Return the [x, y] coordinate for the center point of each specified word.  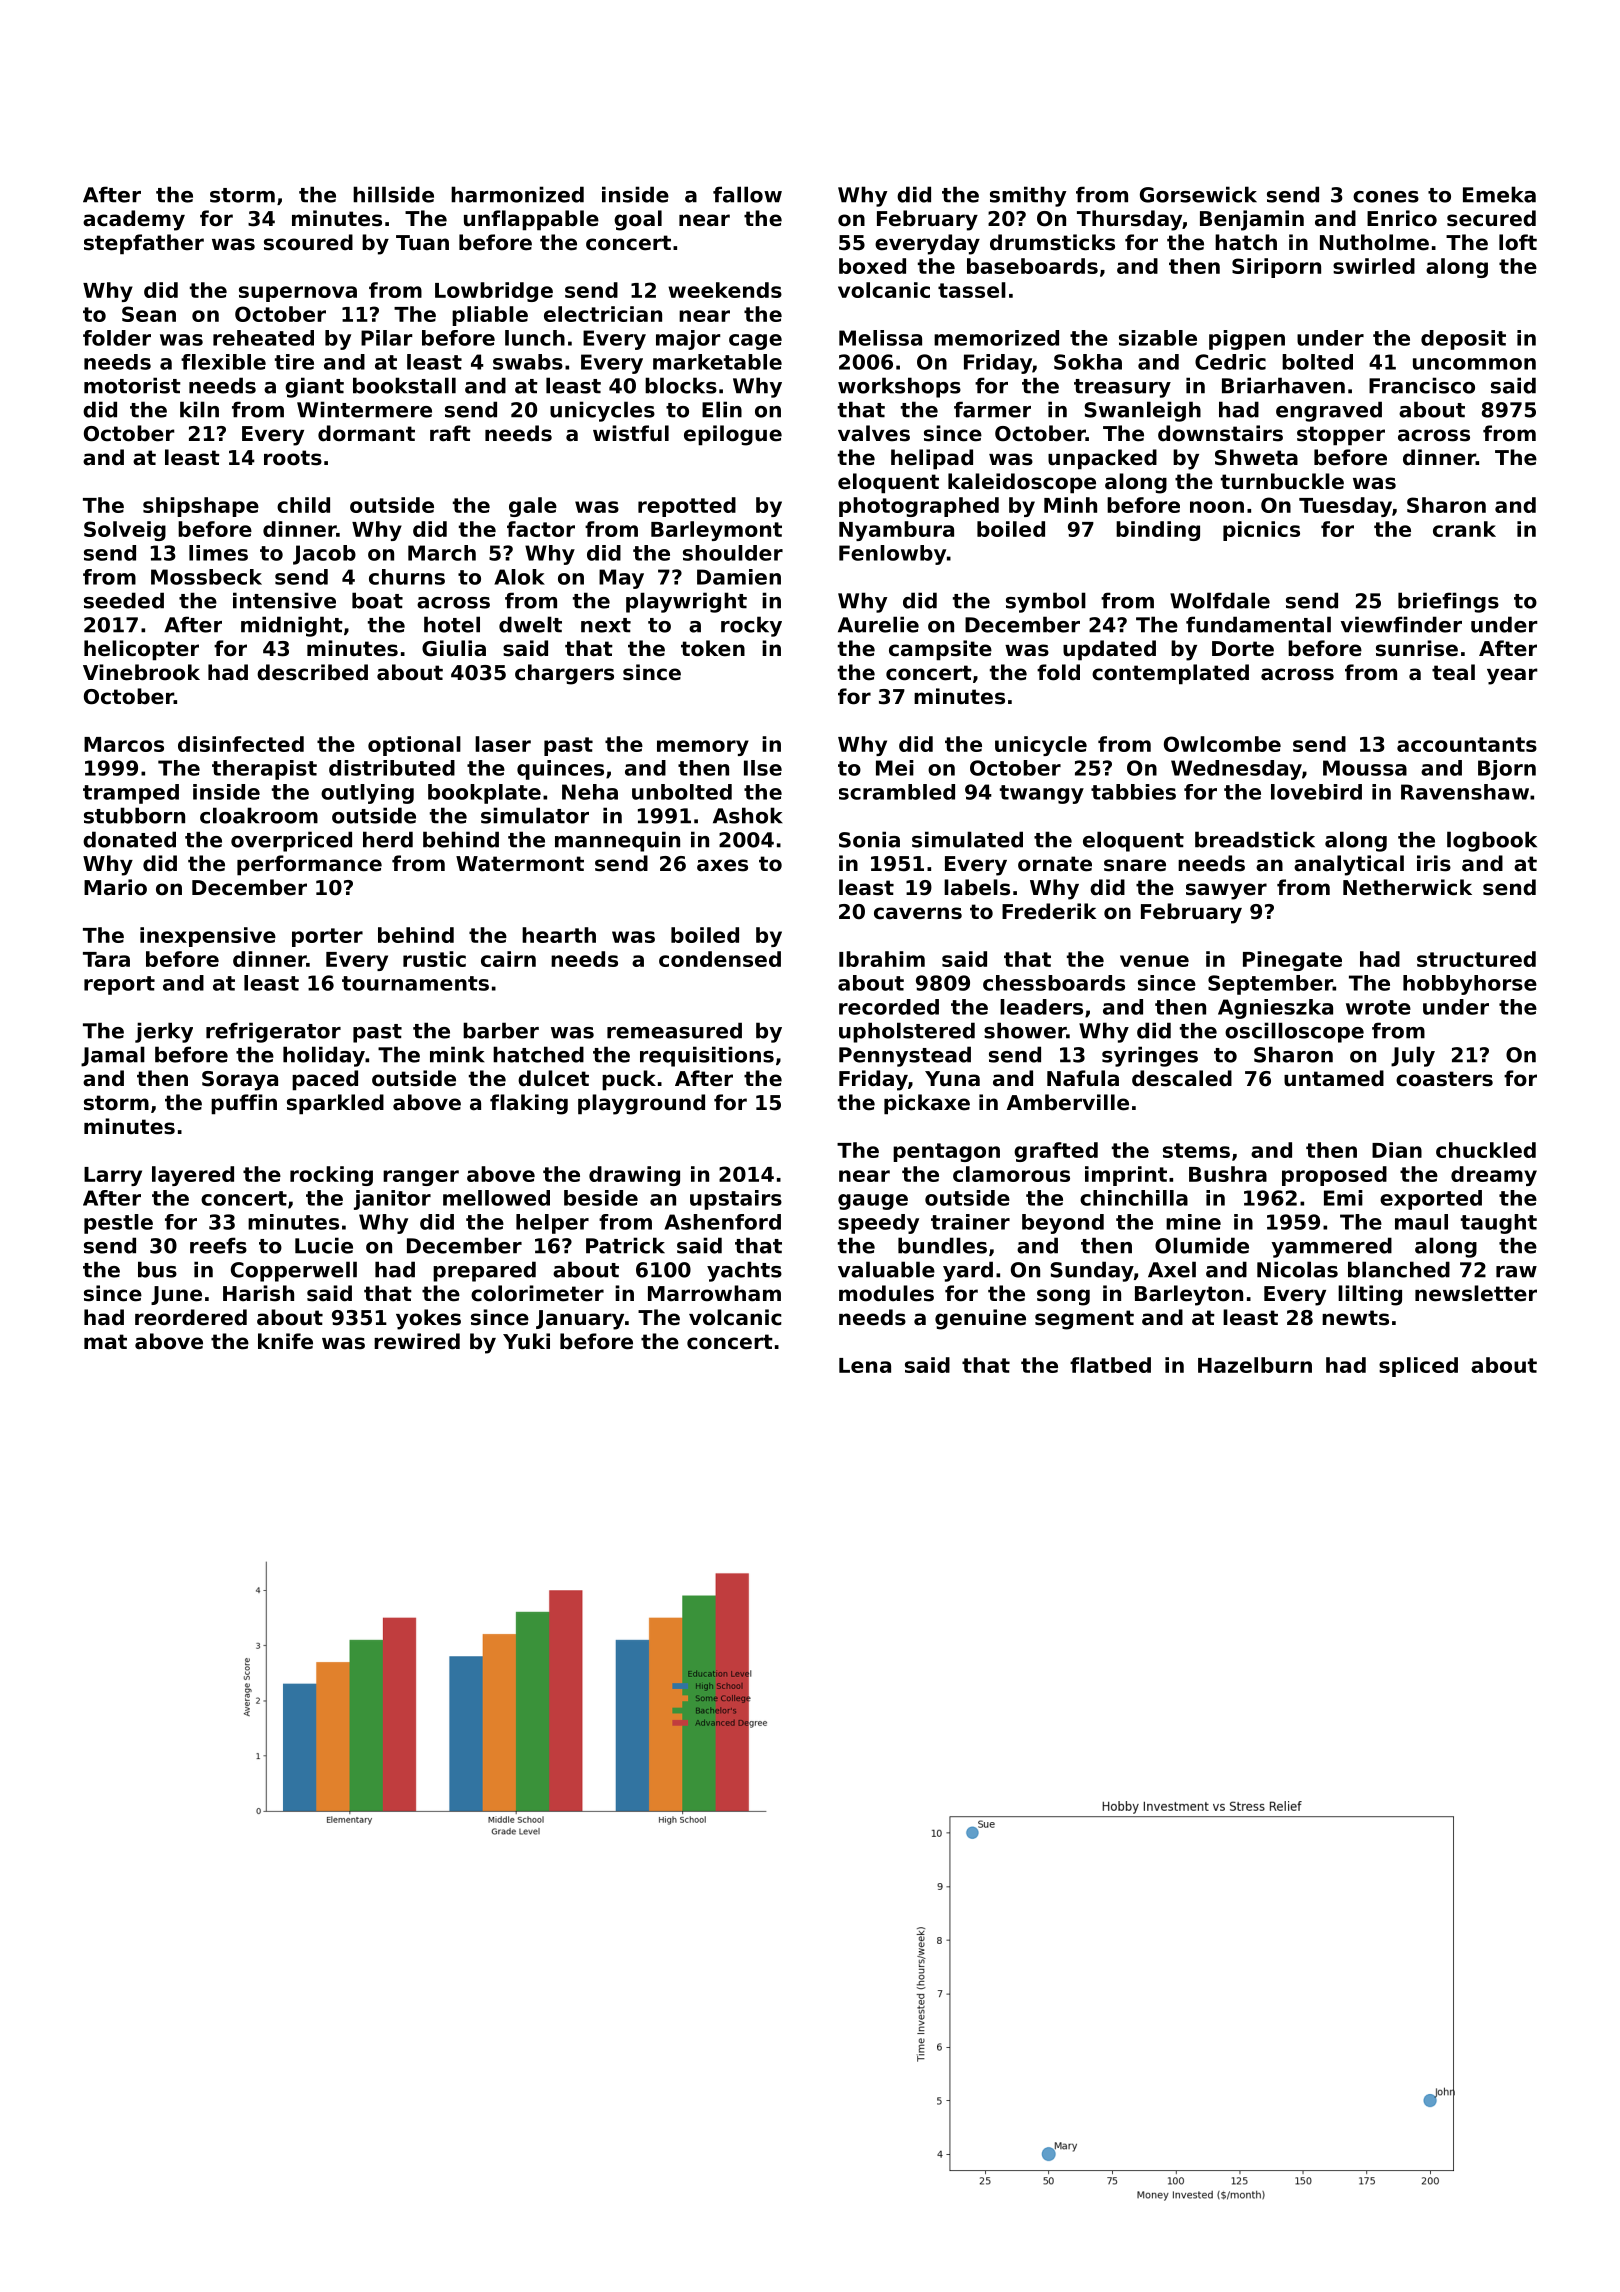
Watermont [520, 864]
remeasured [674, 1030]
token [713, 648]
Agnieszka [1275, 1009]
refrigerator [273, 1032]
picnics [1261, 531]
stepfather [144, 244]
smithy [1028, 196]
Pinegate [1292, 961]
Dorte [1243, 649]
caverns [918, 913]
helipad [932, 459]
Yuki [526, 1341]
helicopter [141, 650]
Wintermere [364, 409]
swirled [1374, 266]
